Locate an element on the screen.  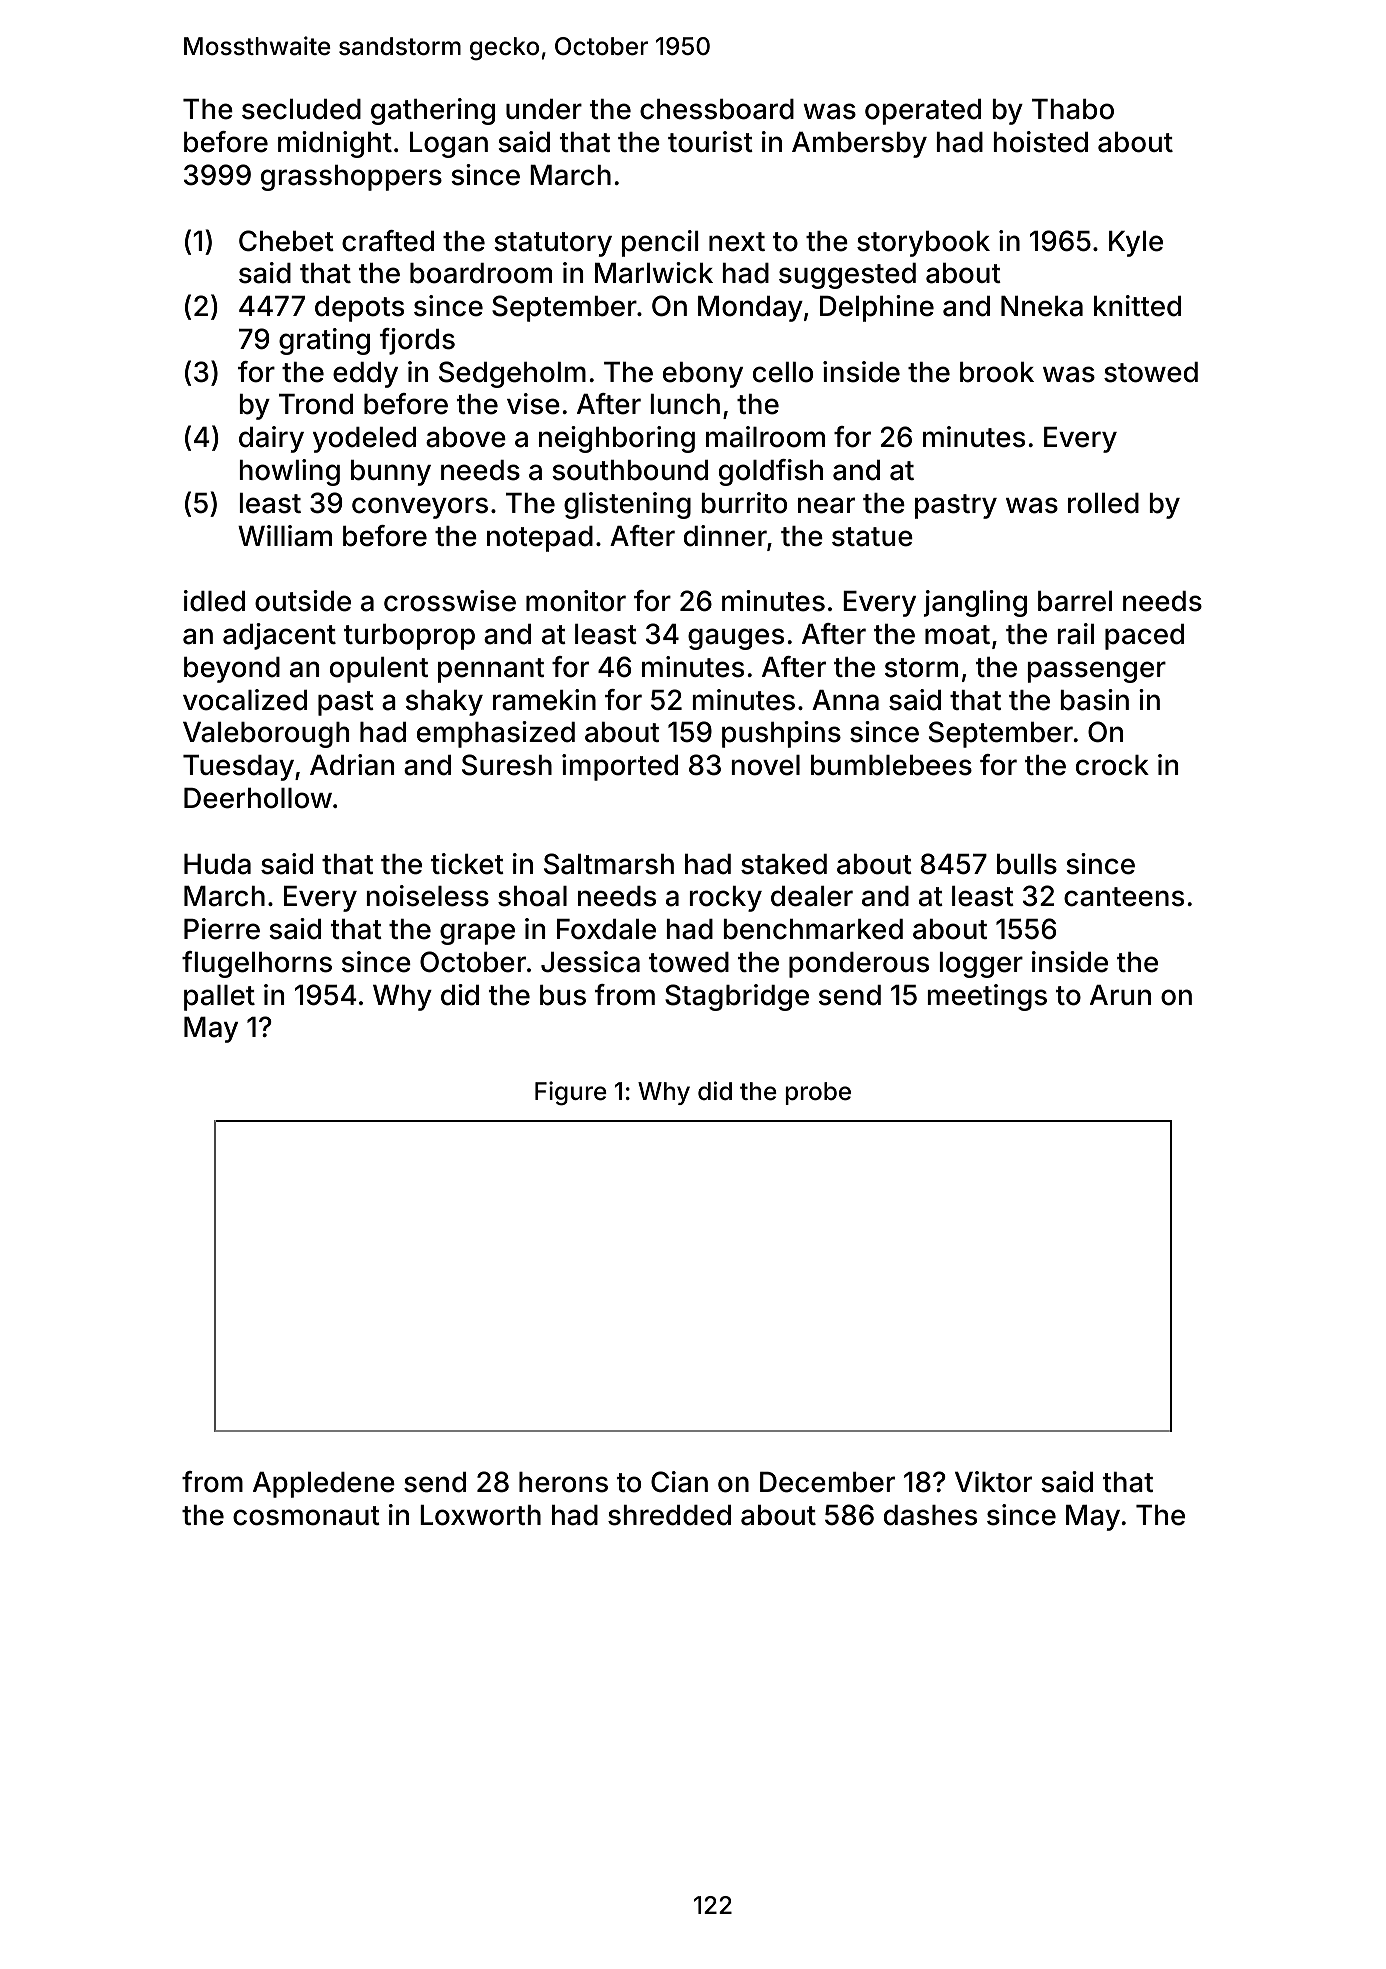
Loxworth is located at coordinates (480, 1515).
